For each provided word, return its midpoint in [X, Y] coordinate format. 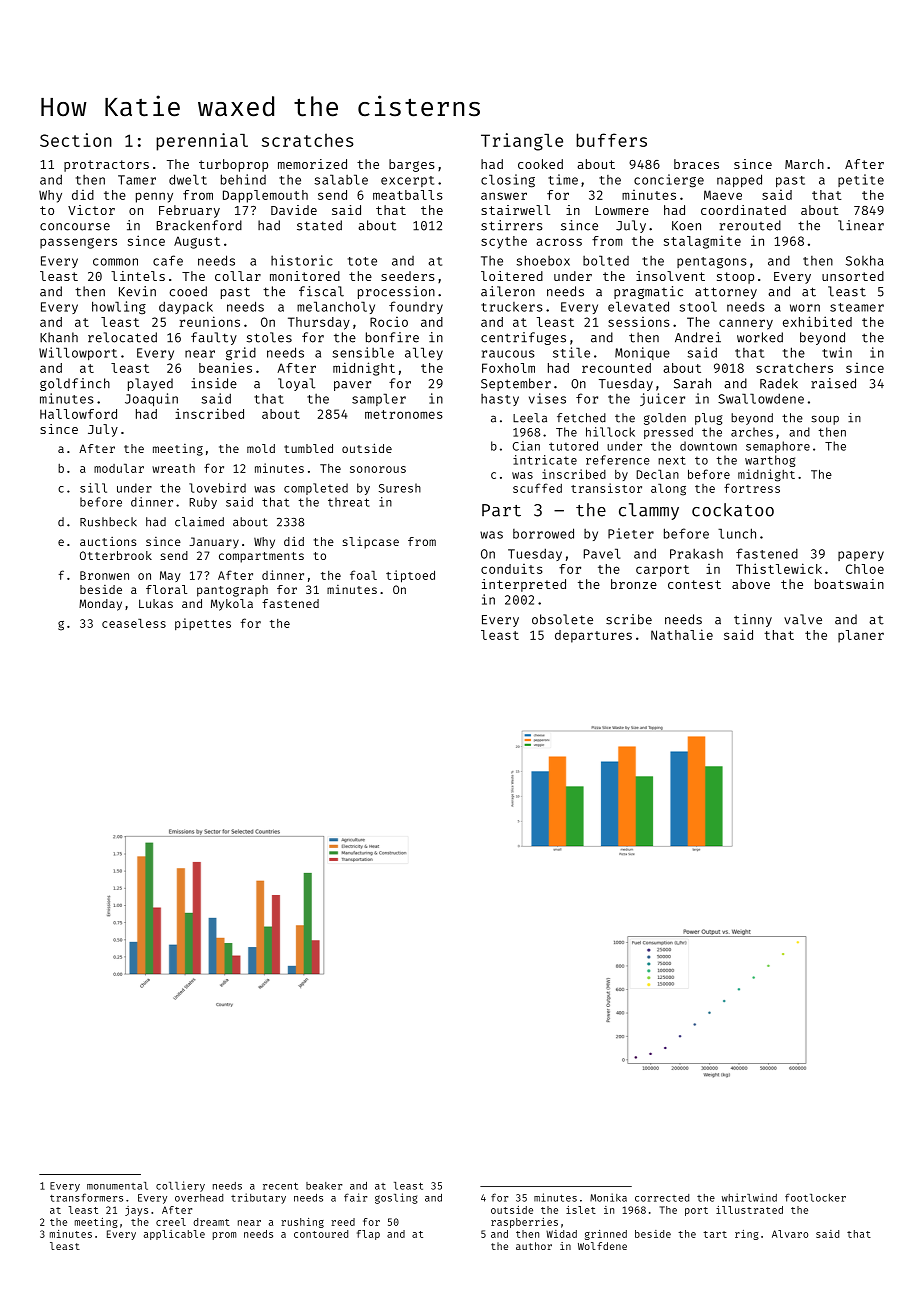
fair [355, 1197]
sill [93, 488]
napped [739, 180]
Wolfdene [602, 1246]
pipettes [203, 624]
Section [76, 140]
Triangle [522, 142]
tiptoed [410, 576]
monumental [117, 1186]
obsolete [562, 619]
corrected [662, 1198]
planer [861, 636]
